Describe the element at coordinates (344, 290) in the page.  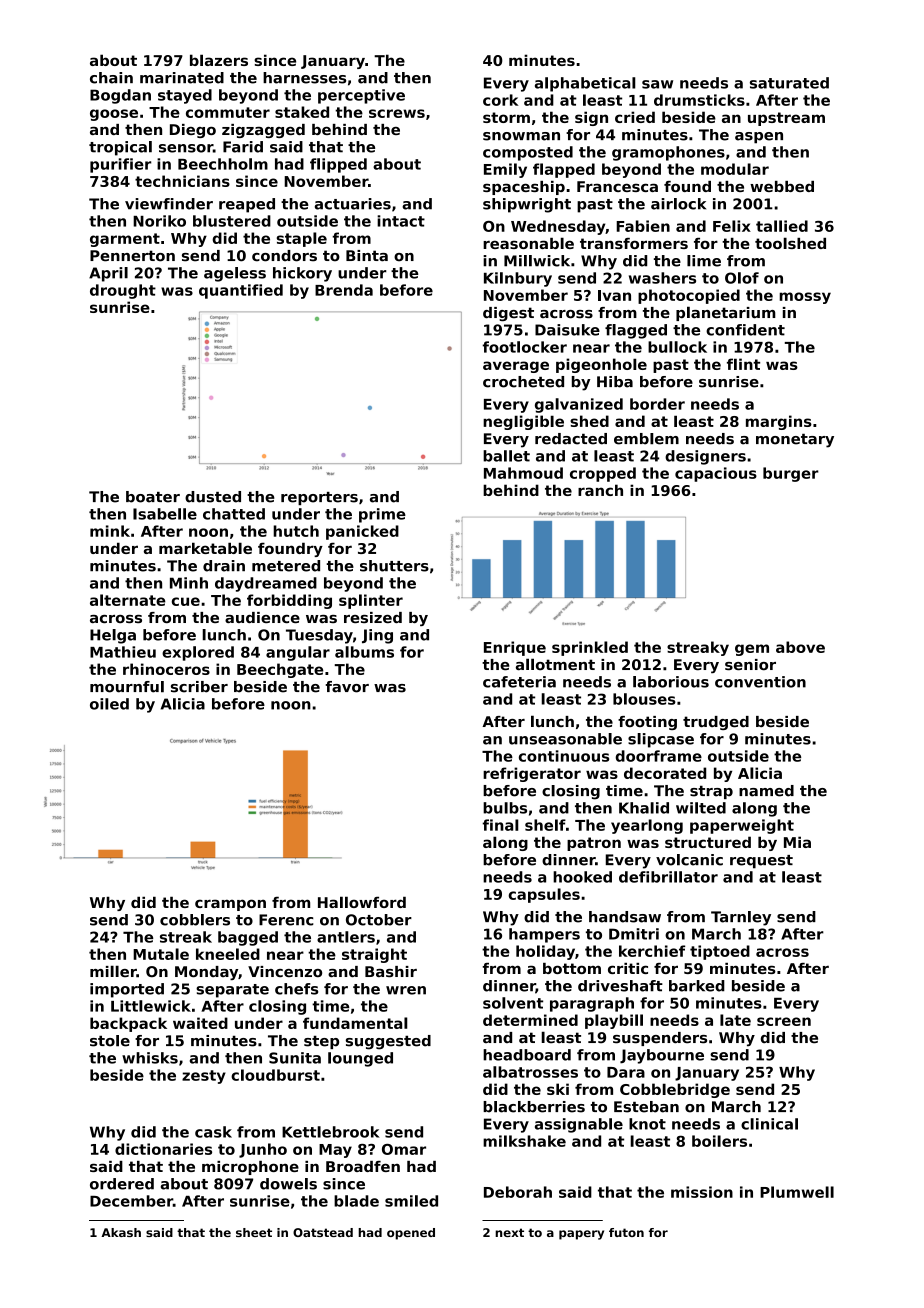
I see `Brenda` at that location.
